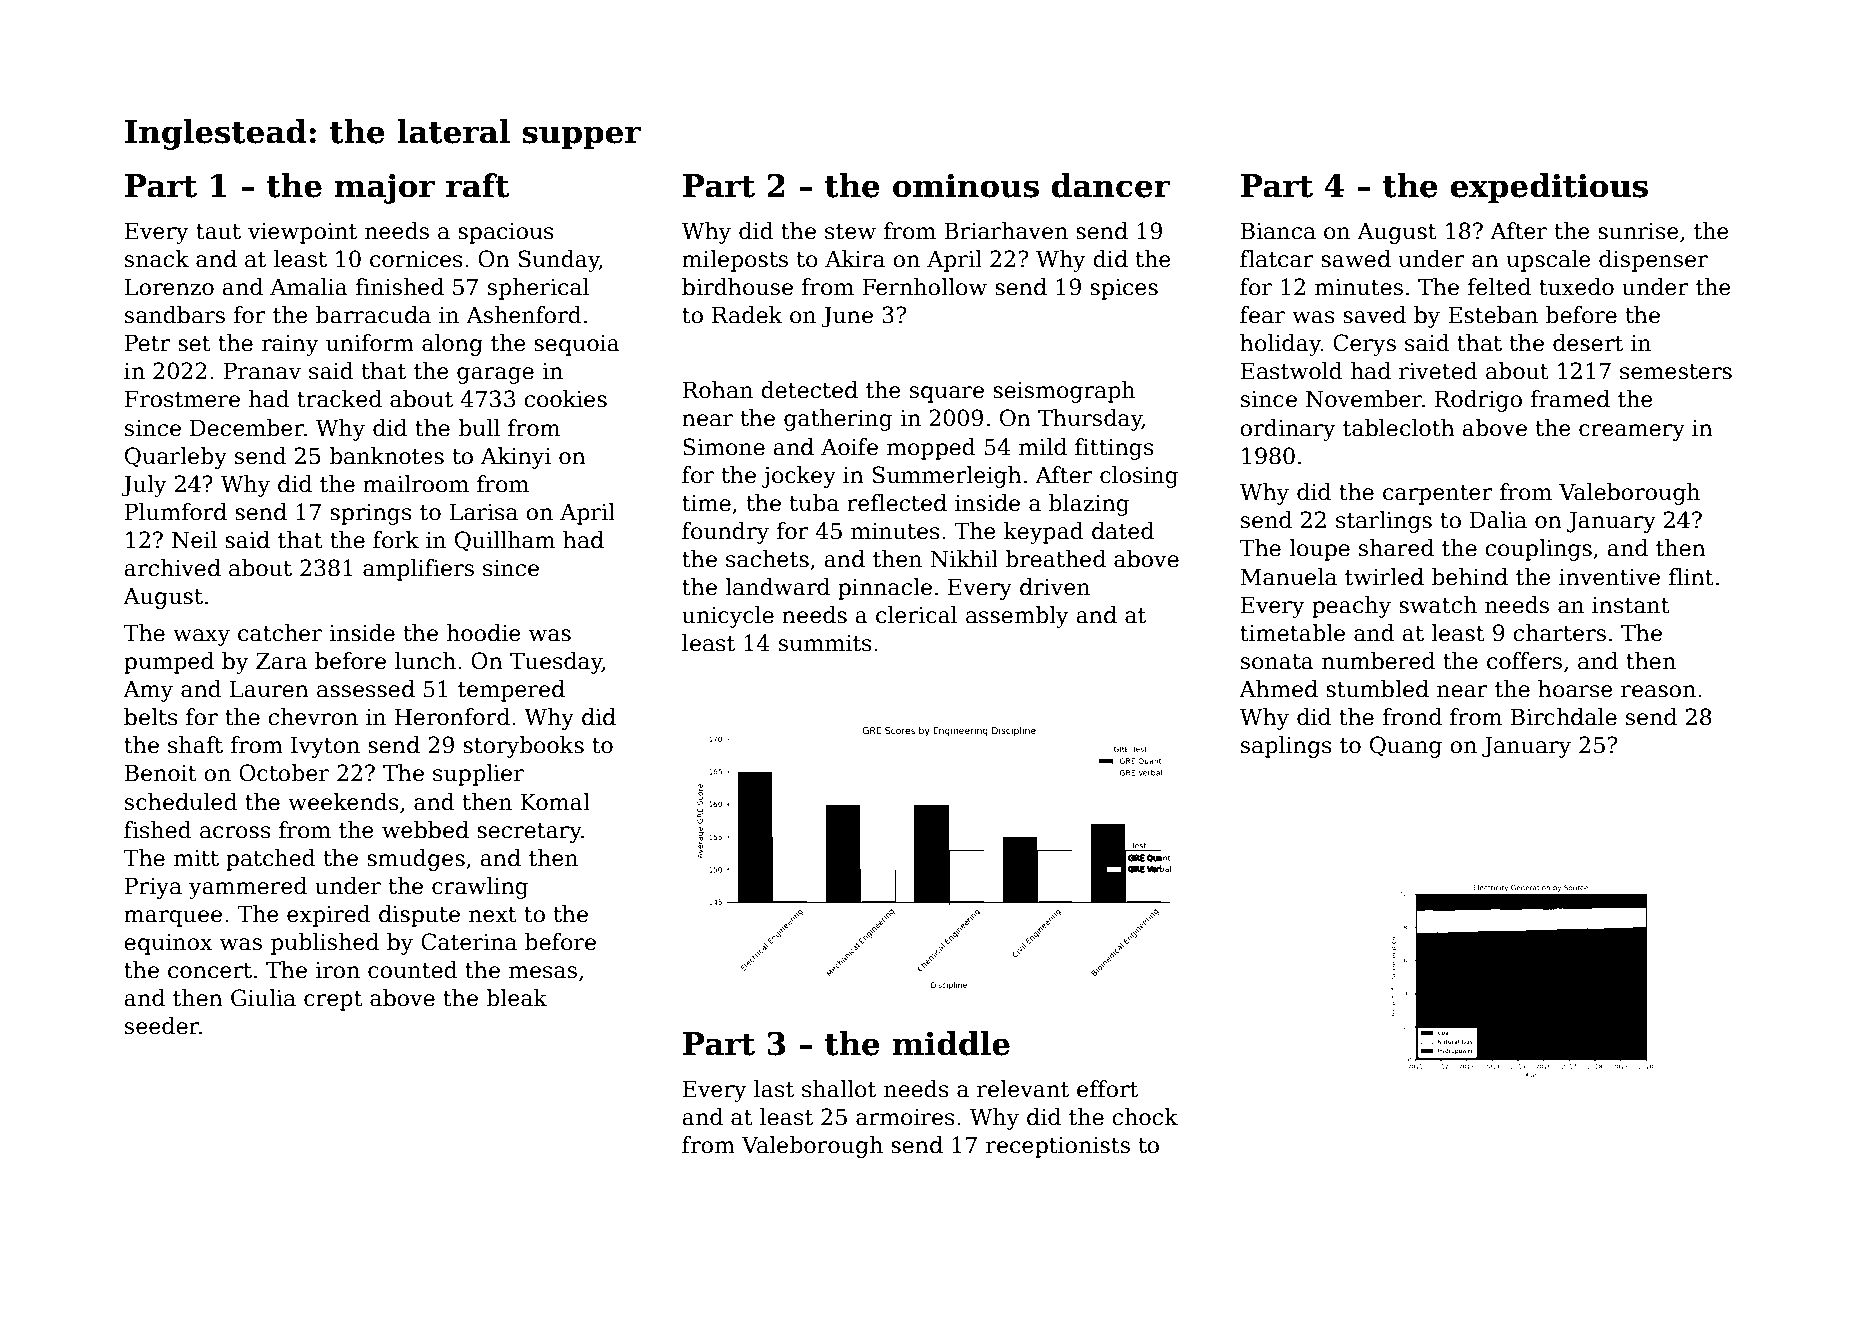 This screenshot has height=1318, width=1864. Describe the element at coordinates (290, 345) in the screenshot. I see `rainy` at that location.
